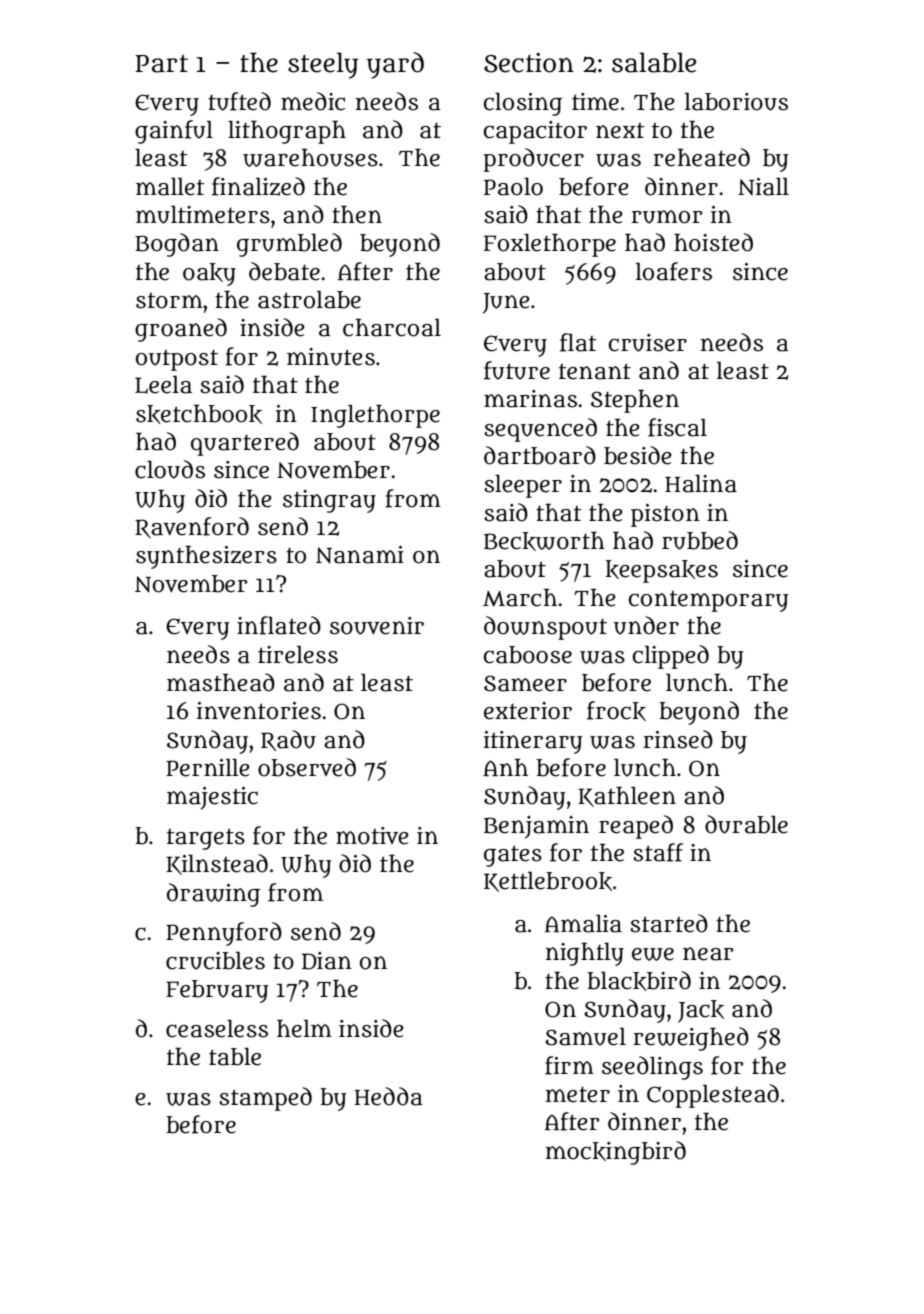 This image has width=924, height=1314. I want to click on table, so click(235, 1057).
